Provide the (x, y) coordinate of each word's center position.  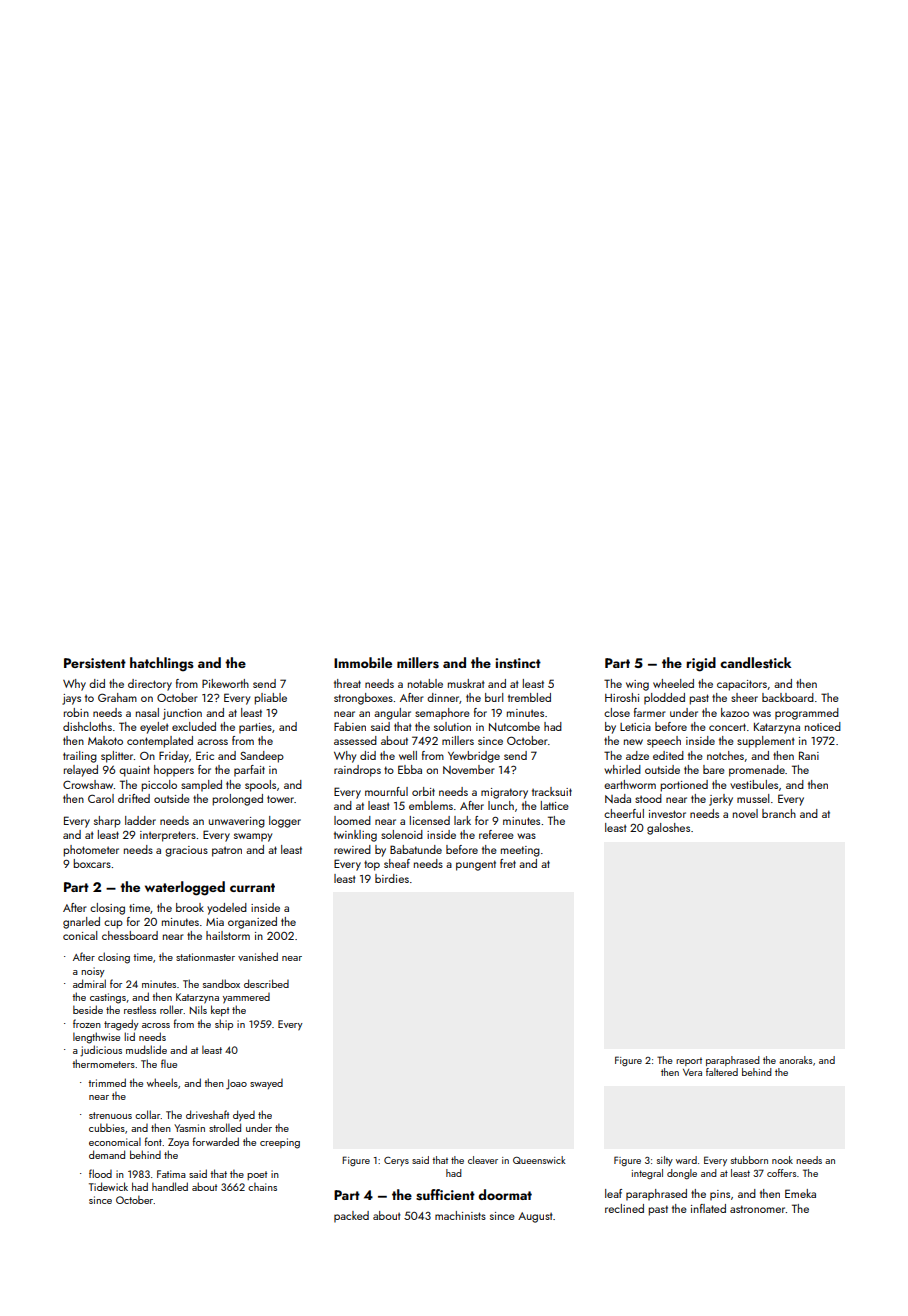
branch (779, 813)
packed (351, 1217)
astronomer (757, 1209)
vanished (258, 956)
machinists (460, 1215)
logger (285, 822)
